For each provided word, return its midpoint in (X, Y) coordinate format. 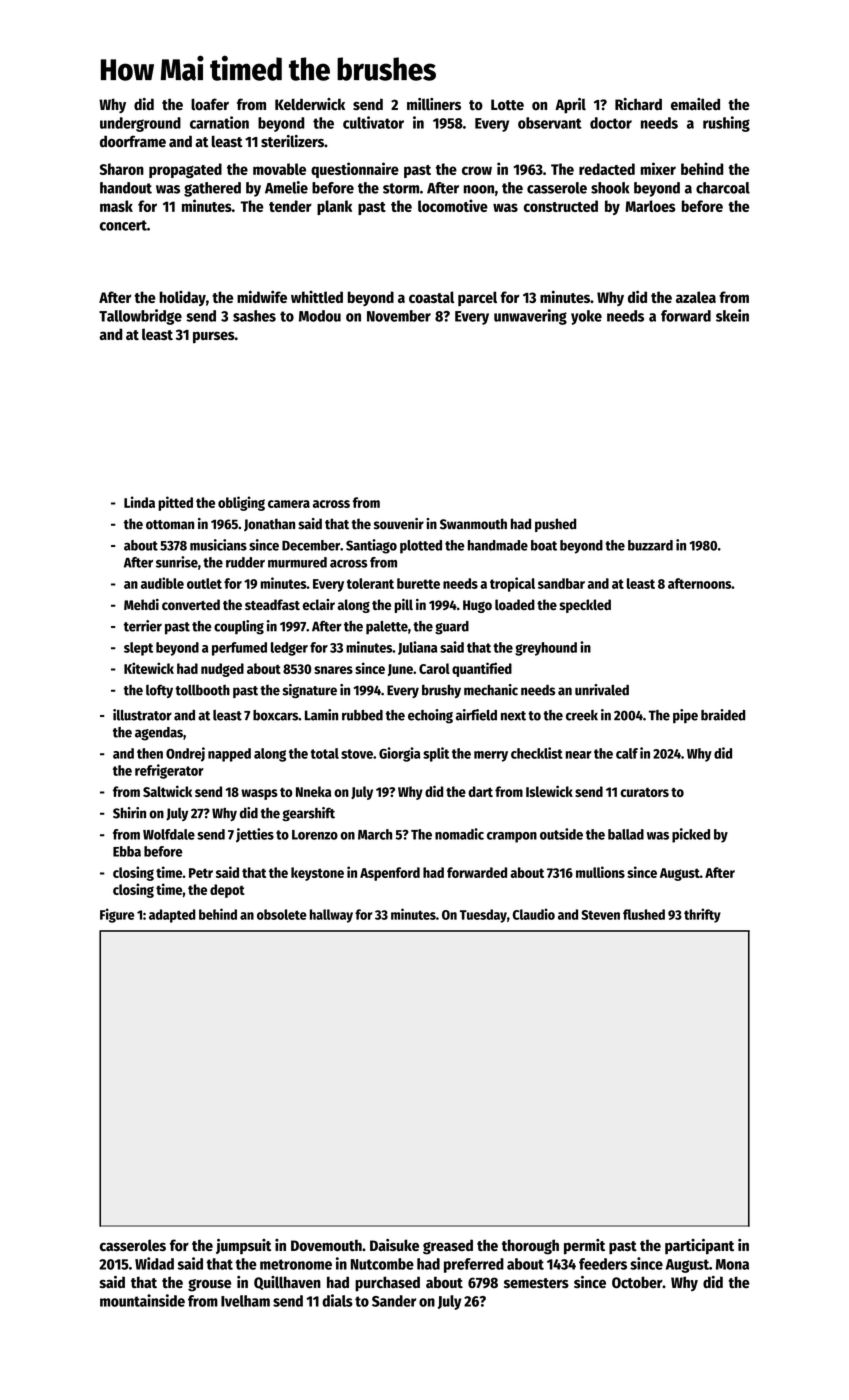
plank (334, 207)
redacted (607, 169)
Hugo (477, 606)
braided (723, 715)
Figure (117, 915)
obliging (241, 503)
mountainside (142, 1300)
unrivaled (602, 690)
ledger (289, 649)
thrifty (702, 915)
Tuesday (483, 916)
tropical (512, 584)
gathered (212, 189)
